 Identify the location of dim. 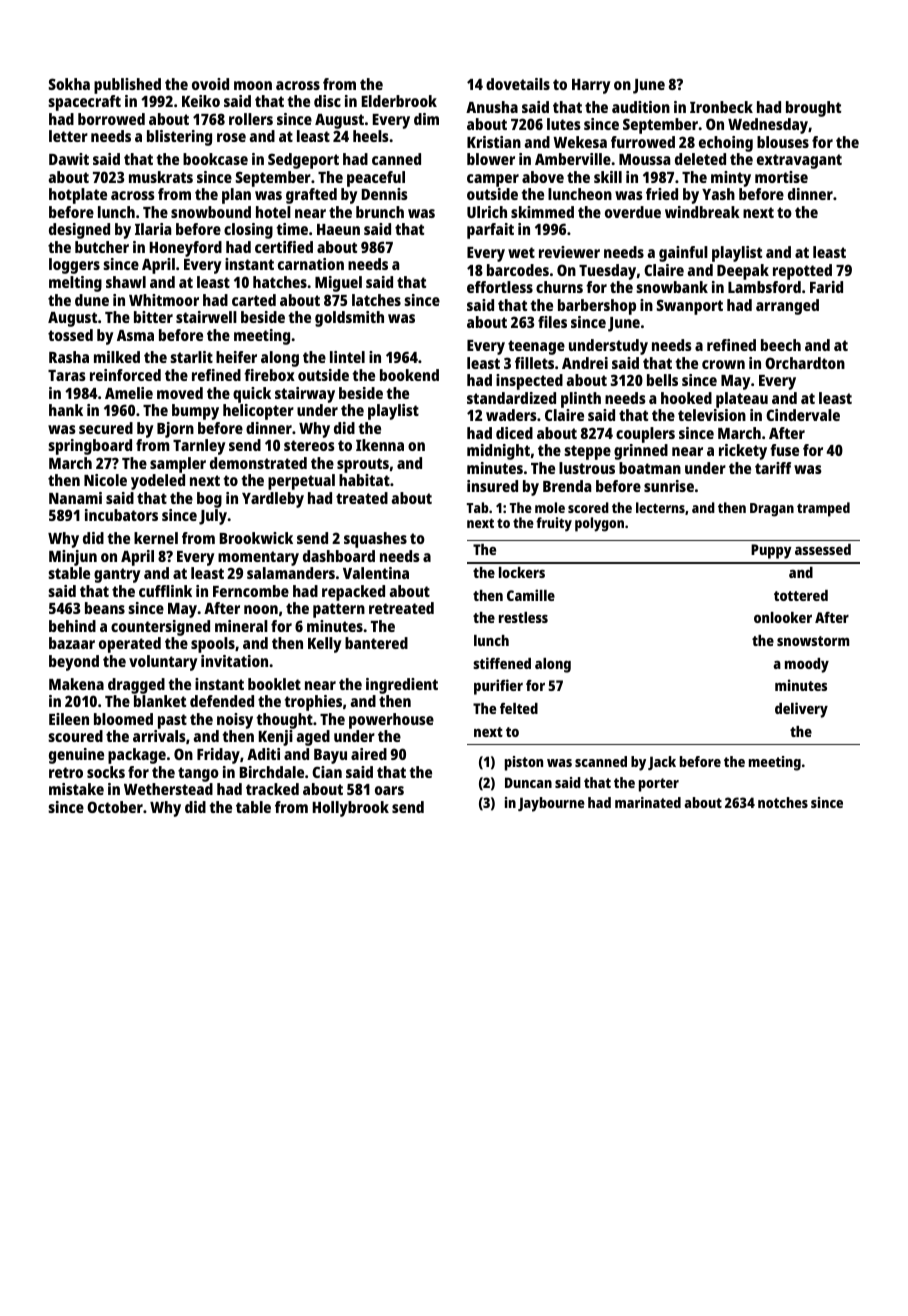
(426, 119).
